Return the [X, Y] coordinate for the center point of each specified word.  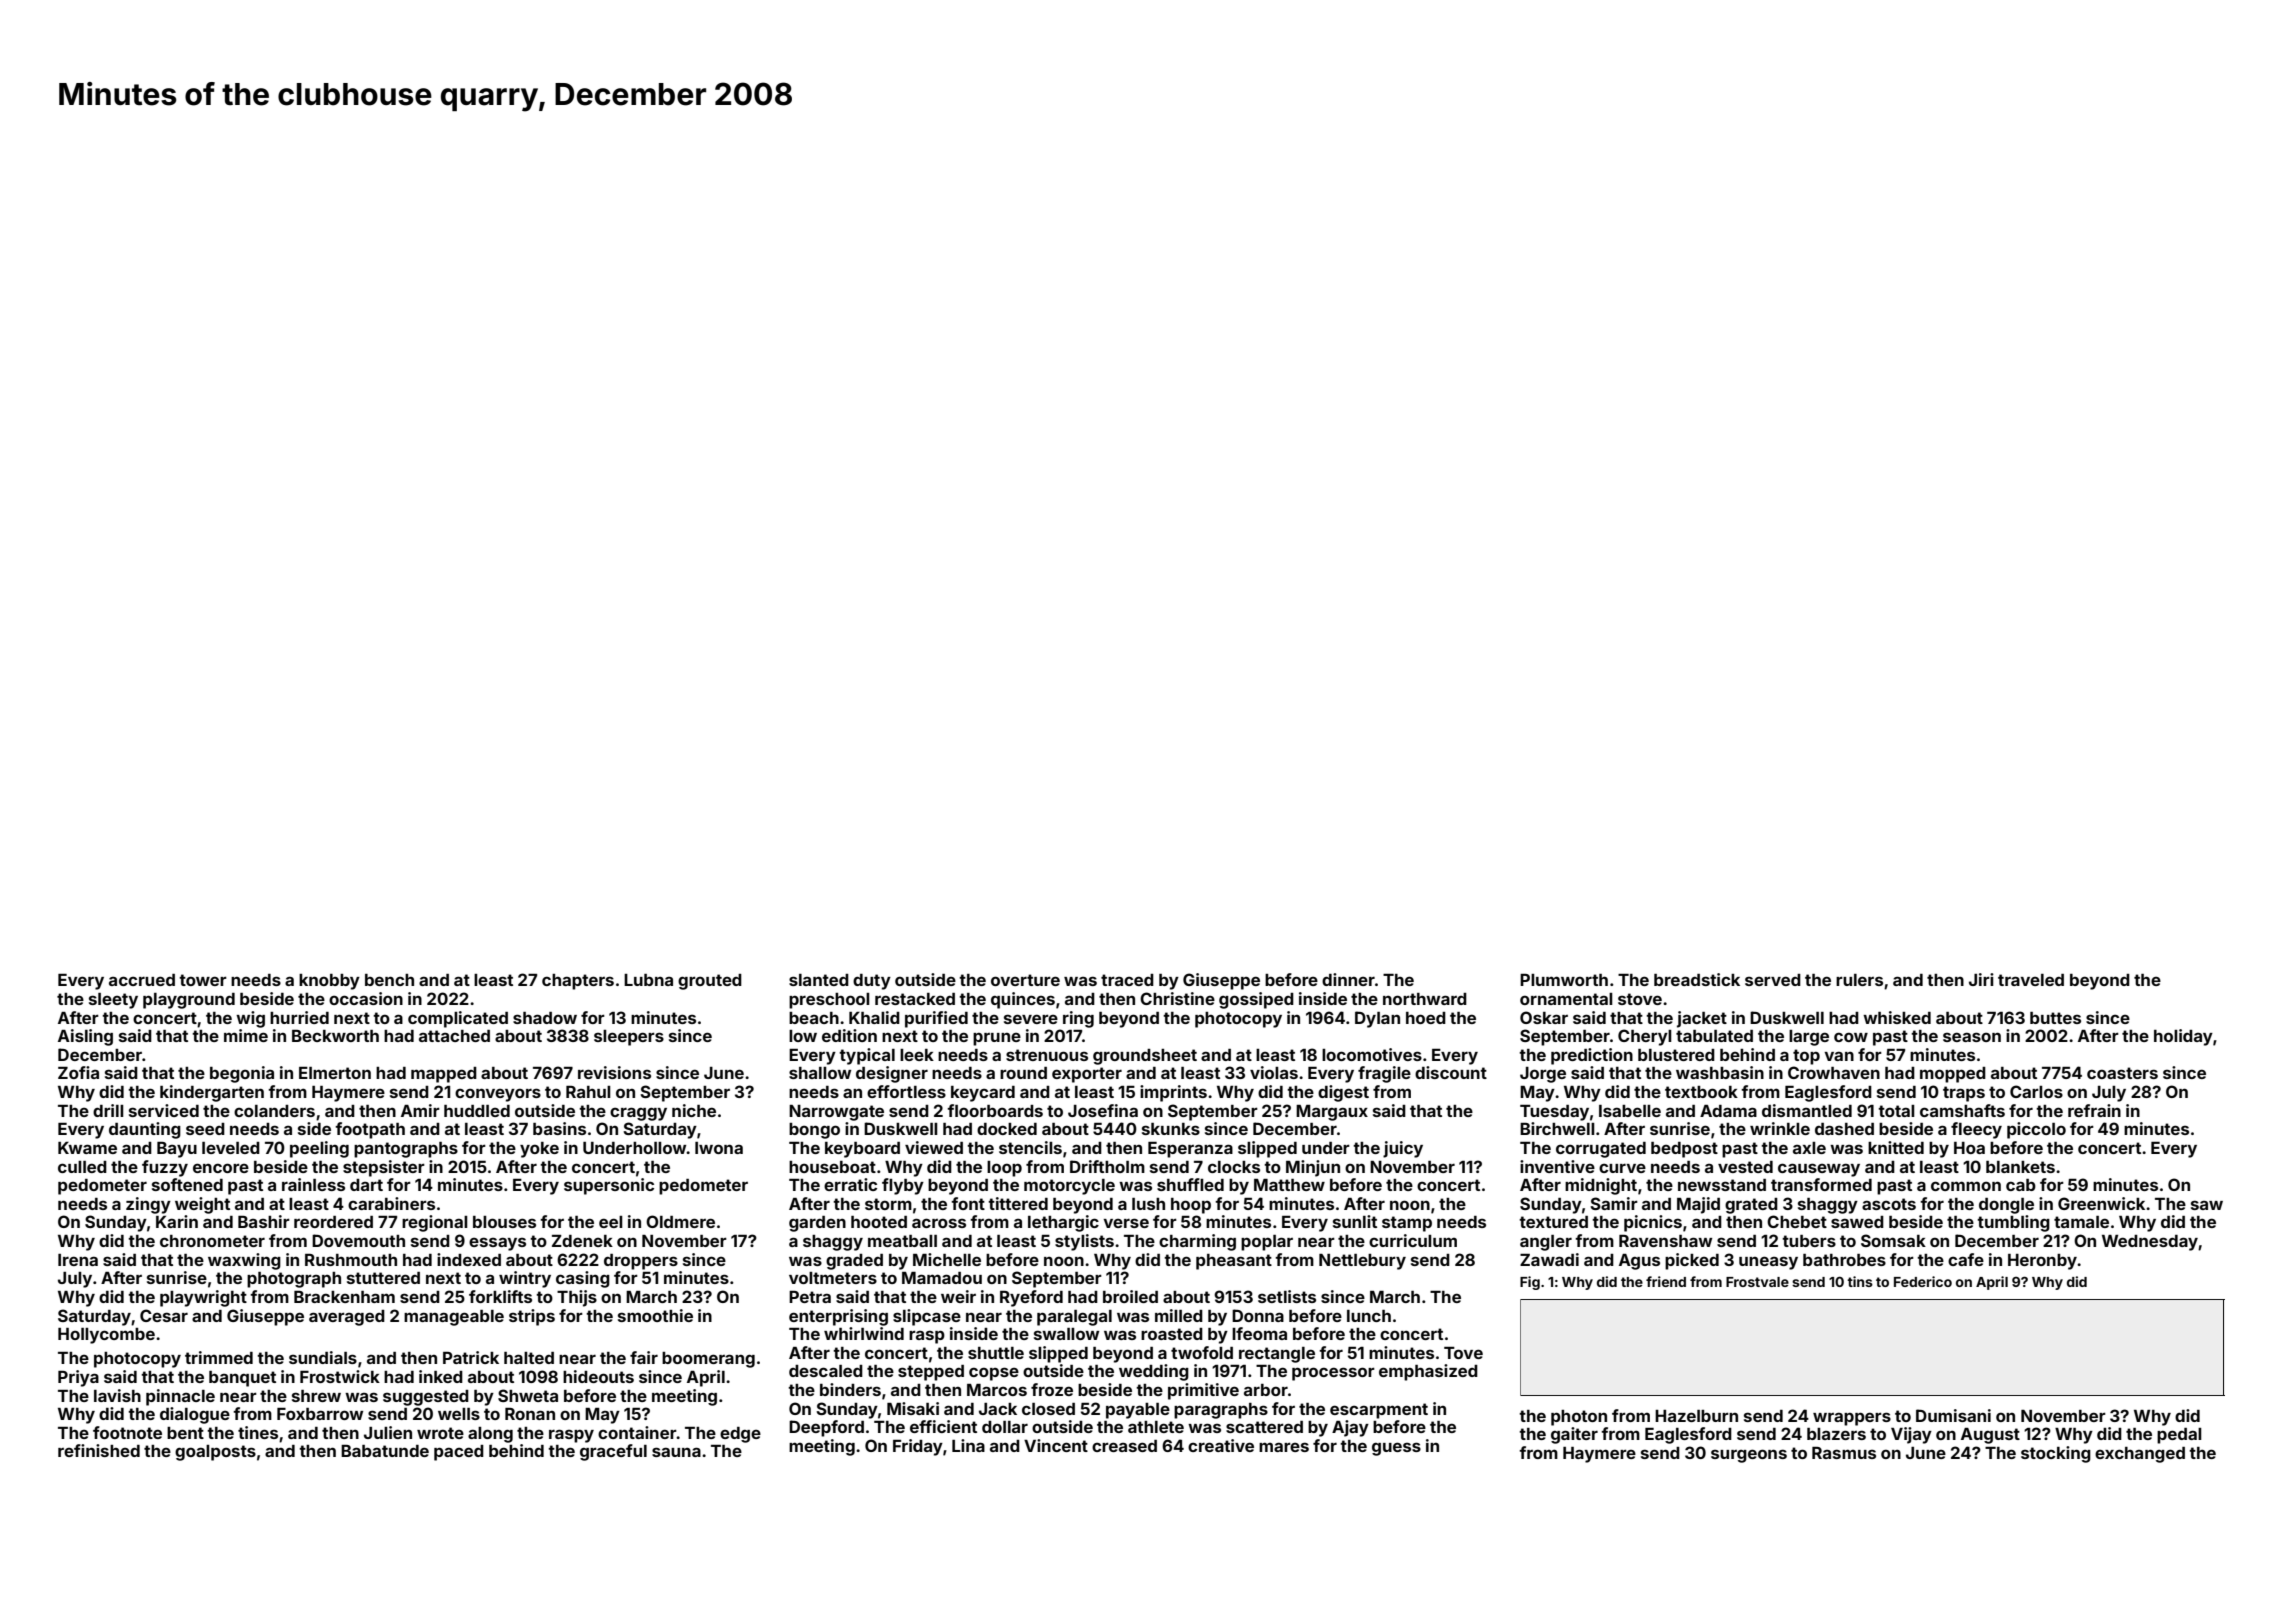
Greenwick [2101, 1203]
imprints [1173, 1093]
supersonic [609, 1186]
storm [888, 1204]
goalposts [215, 1453]
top [1806, 1057]
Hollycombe [106, 1336]
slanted [819, 980]
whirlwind [864, 1333]
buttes [2055, 1018]
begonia [242, 1074]
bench [389, 980]
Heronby [2042, 1262]
